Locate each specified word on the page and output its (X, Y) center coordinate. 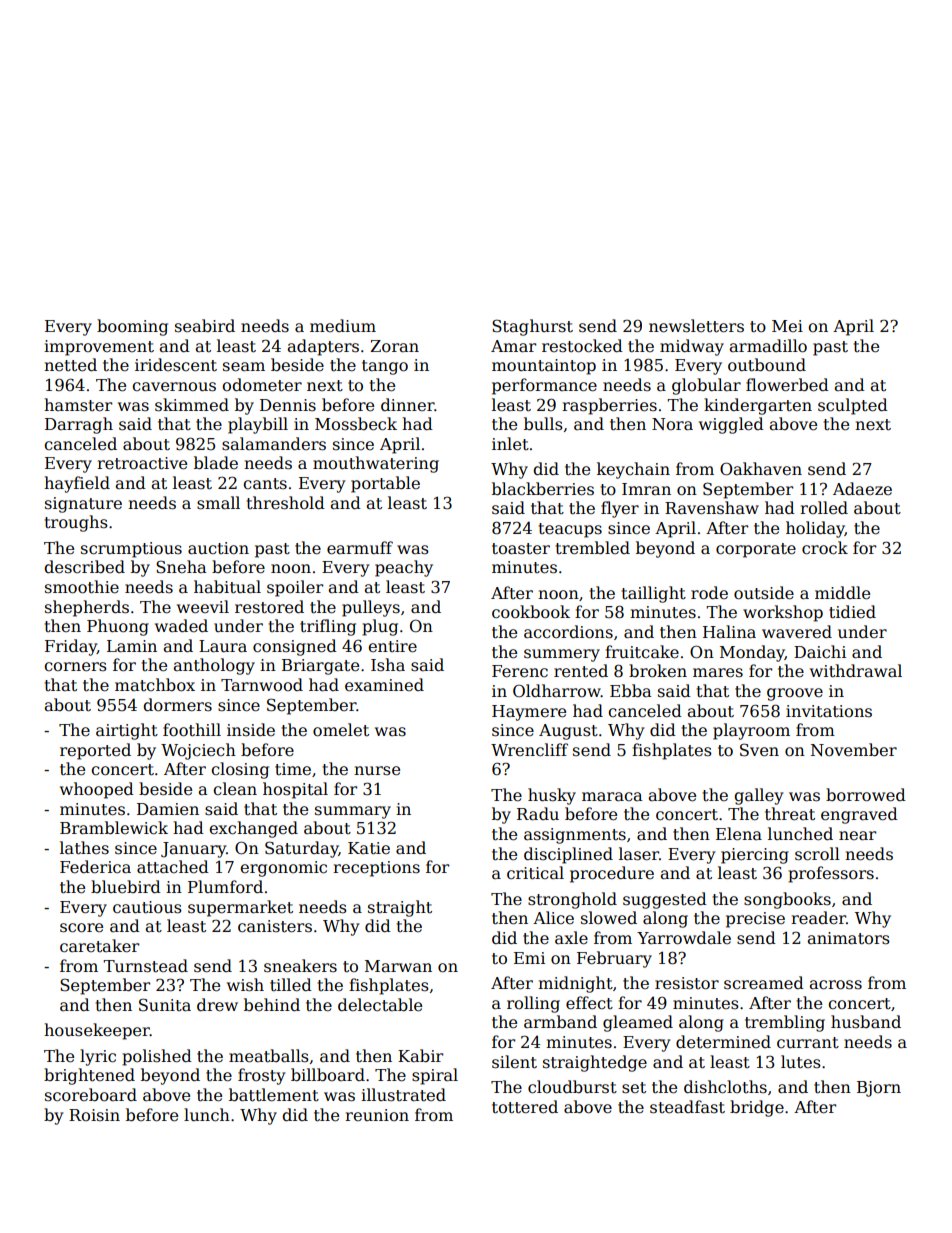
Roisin (94, 1115)
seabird (205, 326)
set (634, 1087)
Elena (739, 834)
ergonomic (283, 869)
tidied (852, 611)
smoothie (82, 587)
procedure (612, 874)
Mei (787, 326)
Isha (388, 665)
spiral (435, 1076)
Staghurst (532, 327)
